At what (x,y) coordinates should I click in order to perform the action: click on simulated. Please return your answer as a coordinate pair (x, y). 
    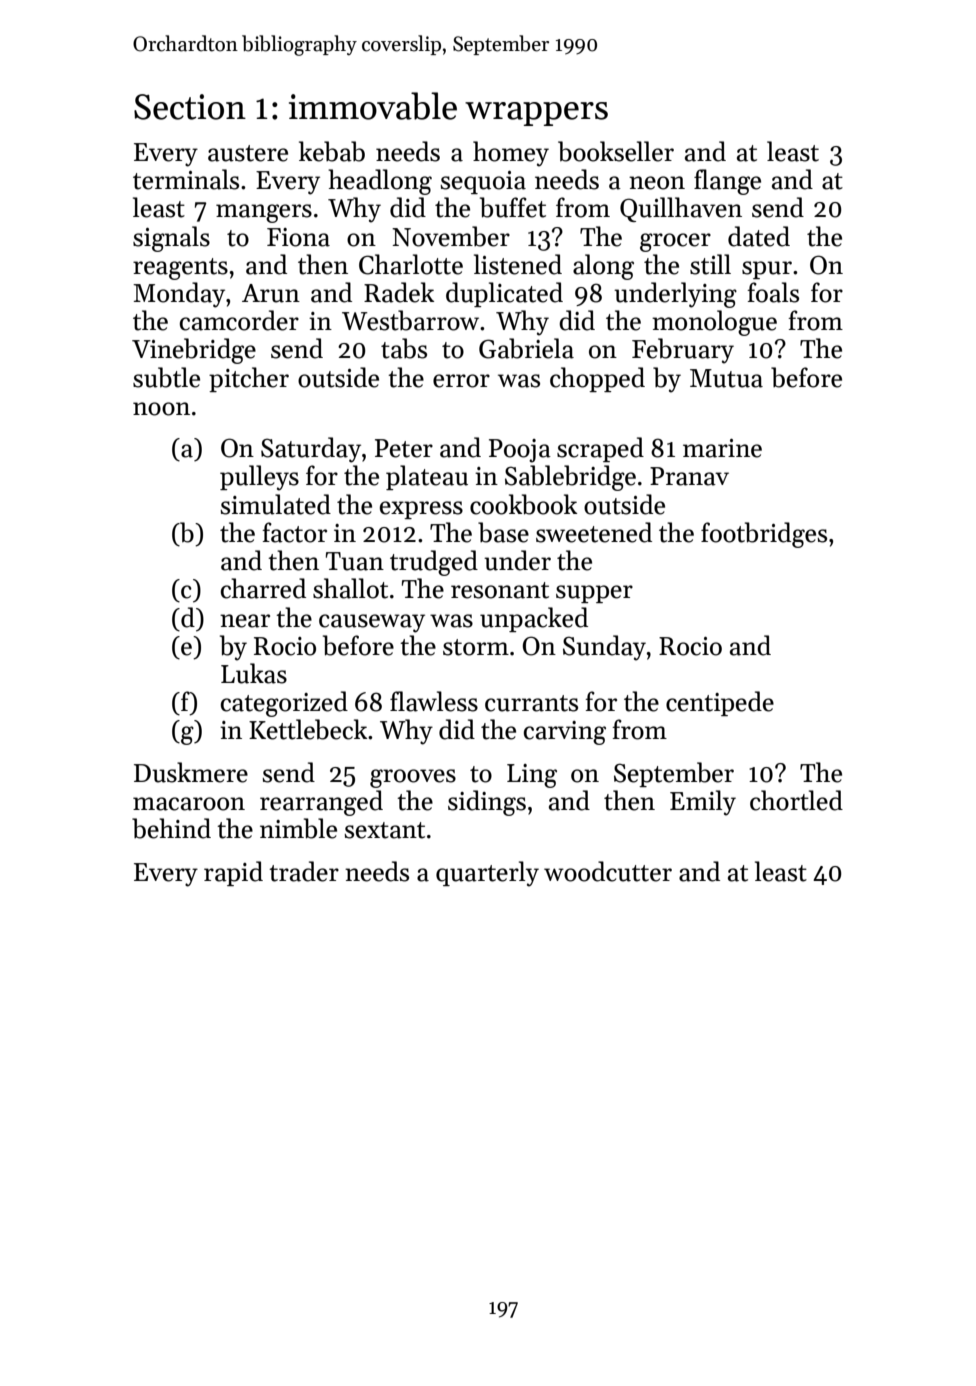
    Looking at the image, I should click on (276, 504).
